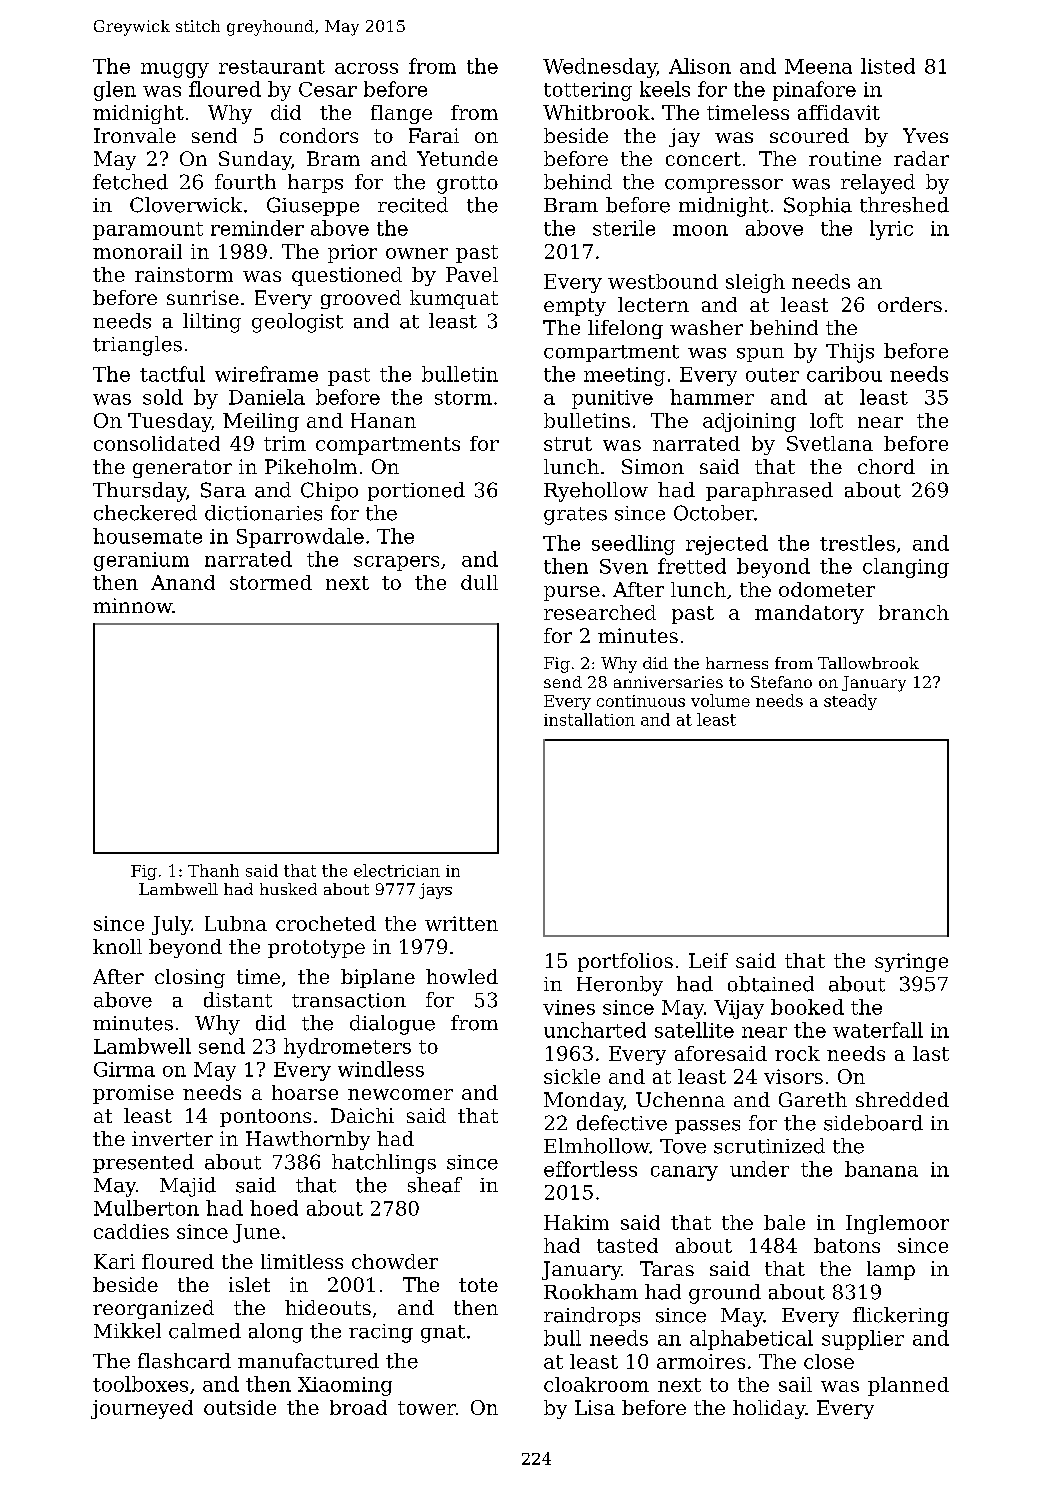 The image size is (1042, 1509). I want to click on steady, so click(850, 702).
